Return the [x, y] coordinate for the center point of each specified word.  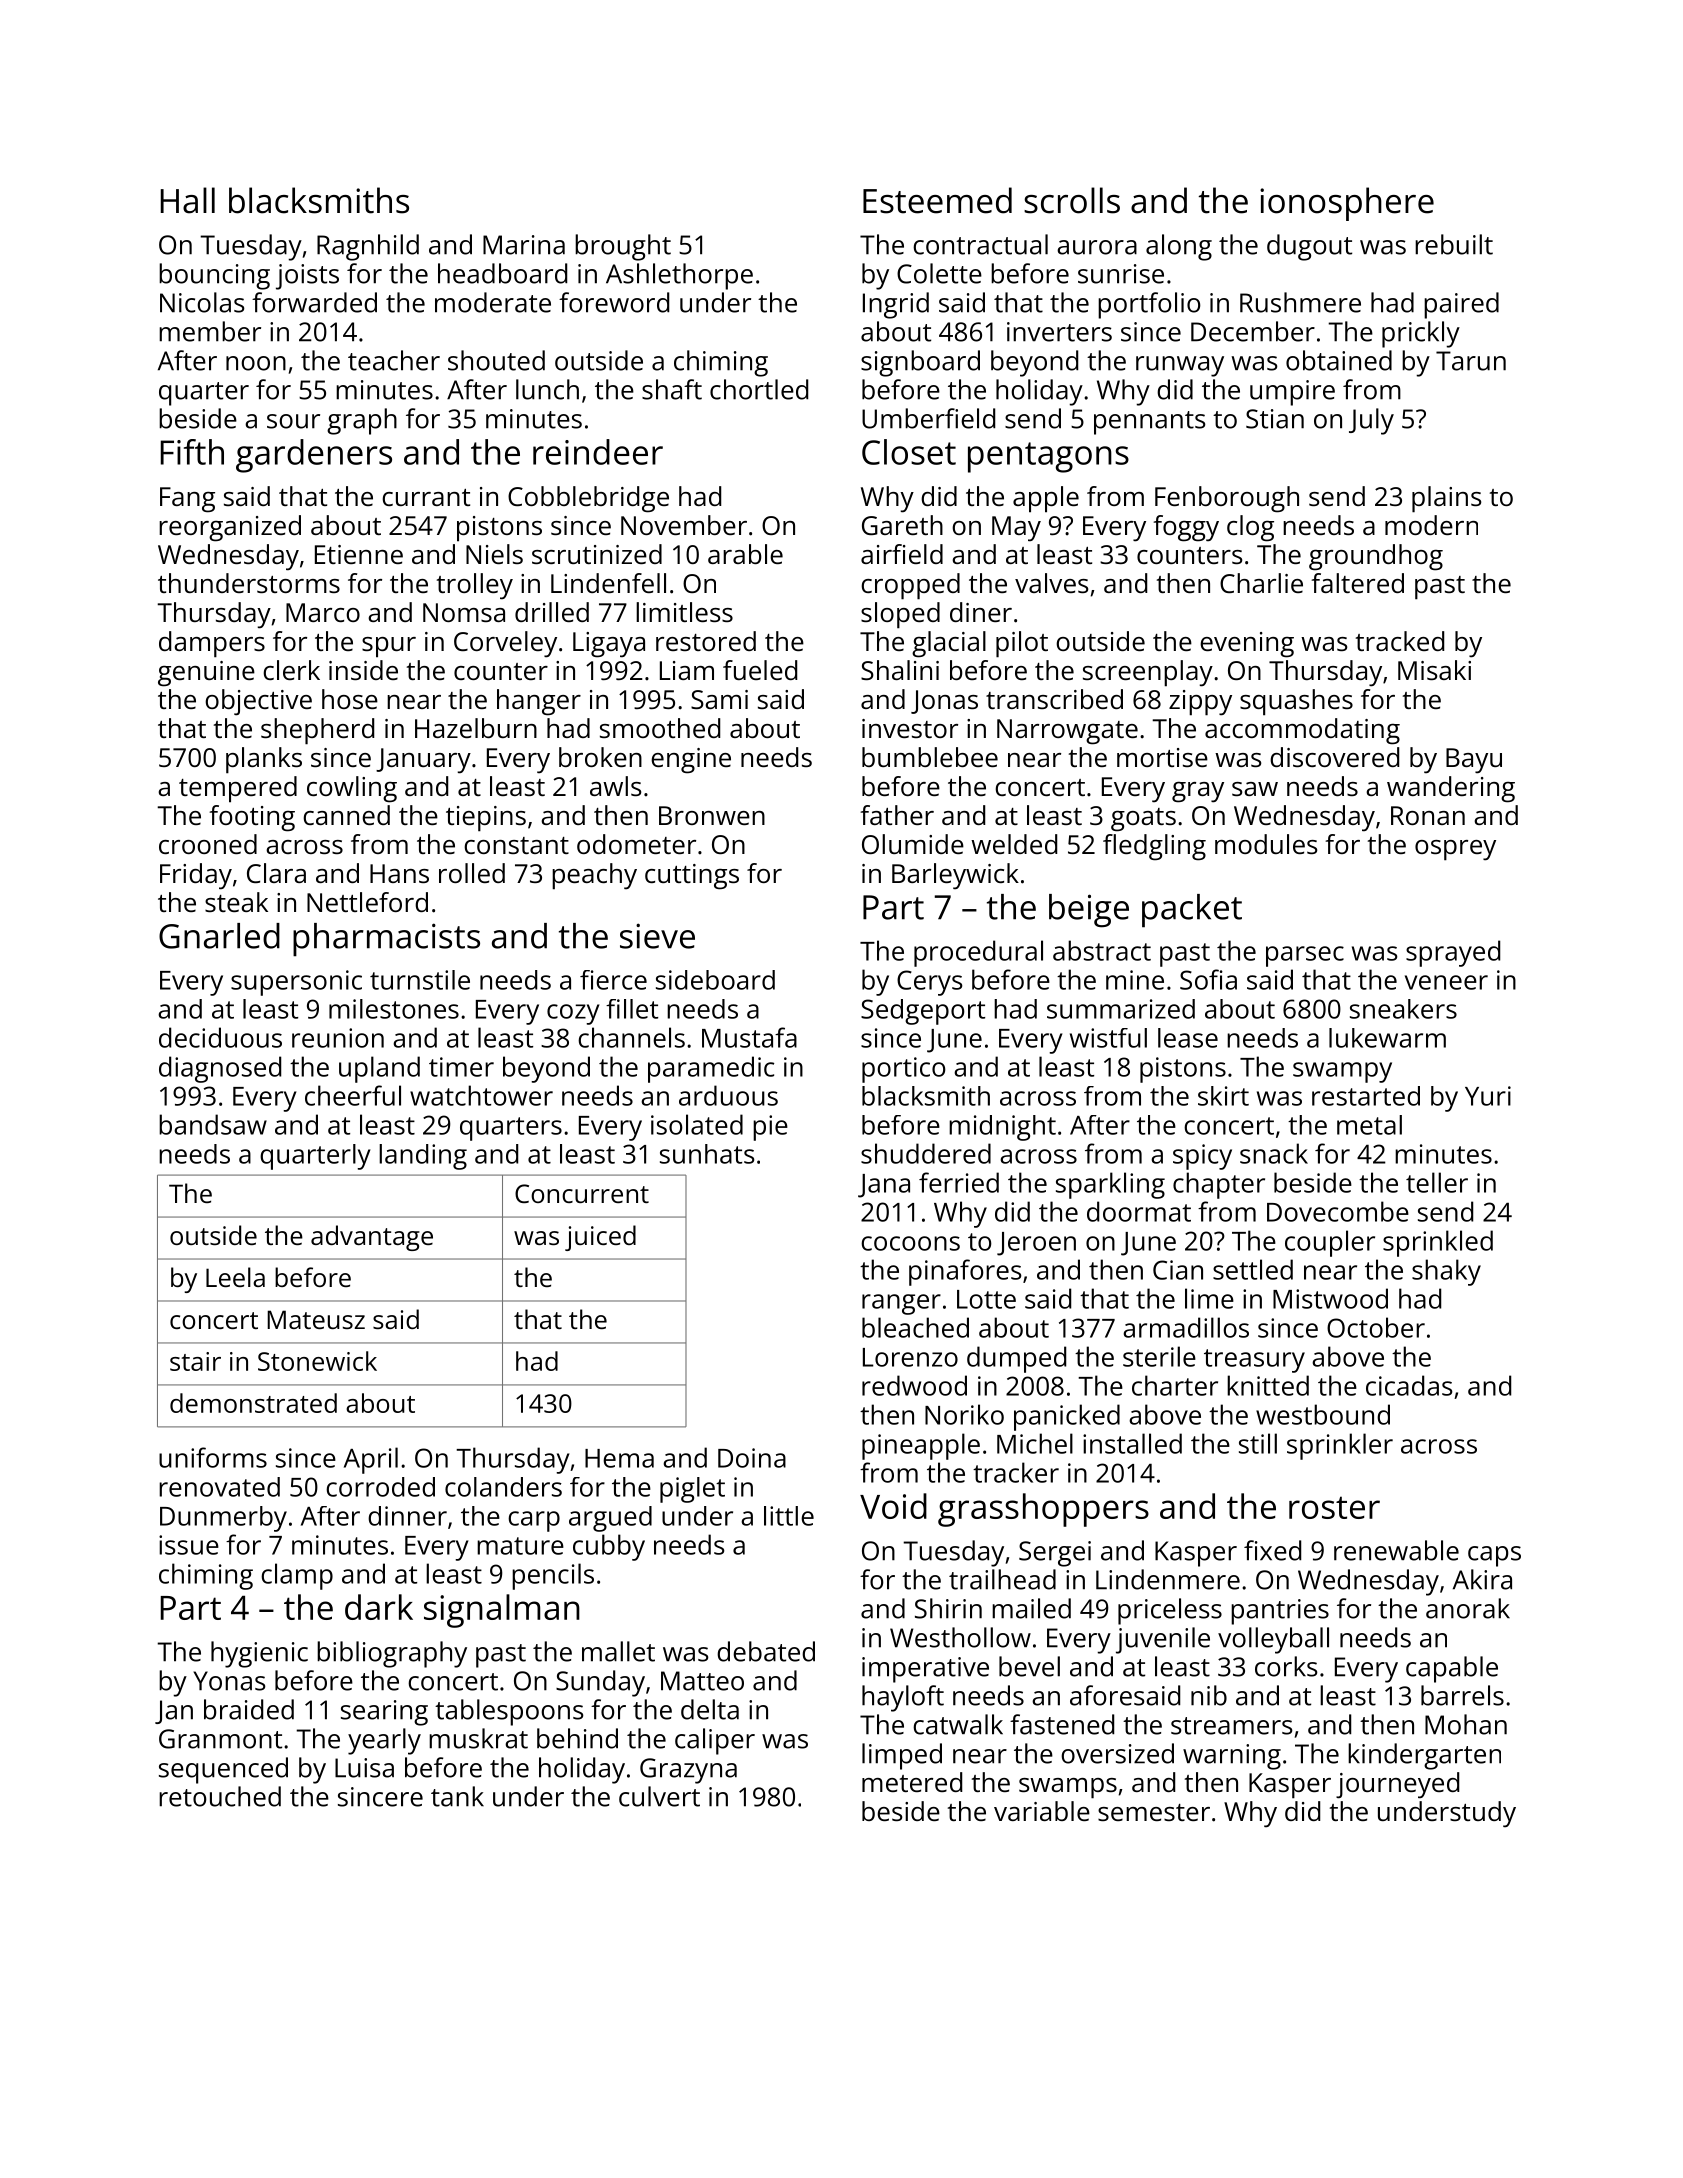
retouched [220, 1796]
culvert [659, 1796]
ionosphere [1347, 204]
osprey [1455, 850]
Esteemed [937, 200]
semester [1154, 1812]
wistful [1108, 1038]
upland [379, 1069]
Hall [188, 200]
